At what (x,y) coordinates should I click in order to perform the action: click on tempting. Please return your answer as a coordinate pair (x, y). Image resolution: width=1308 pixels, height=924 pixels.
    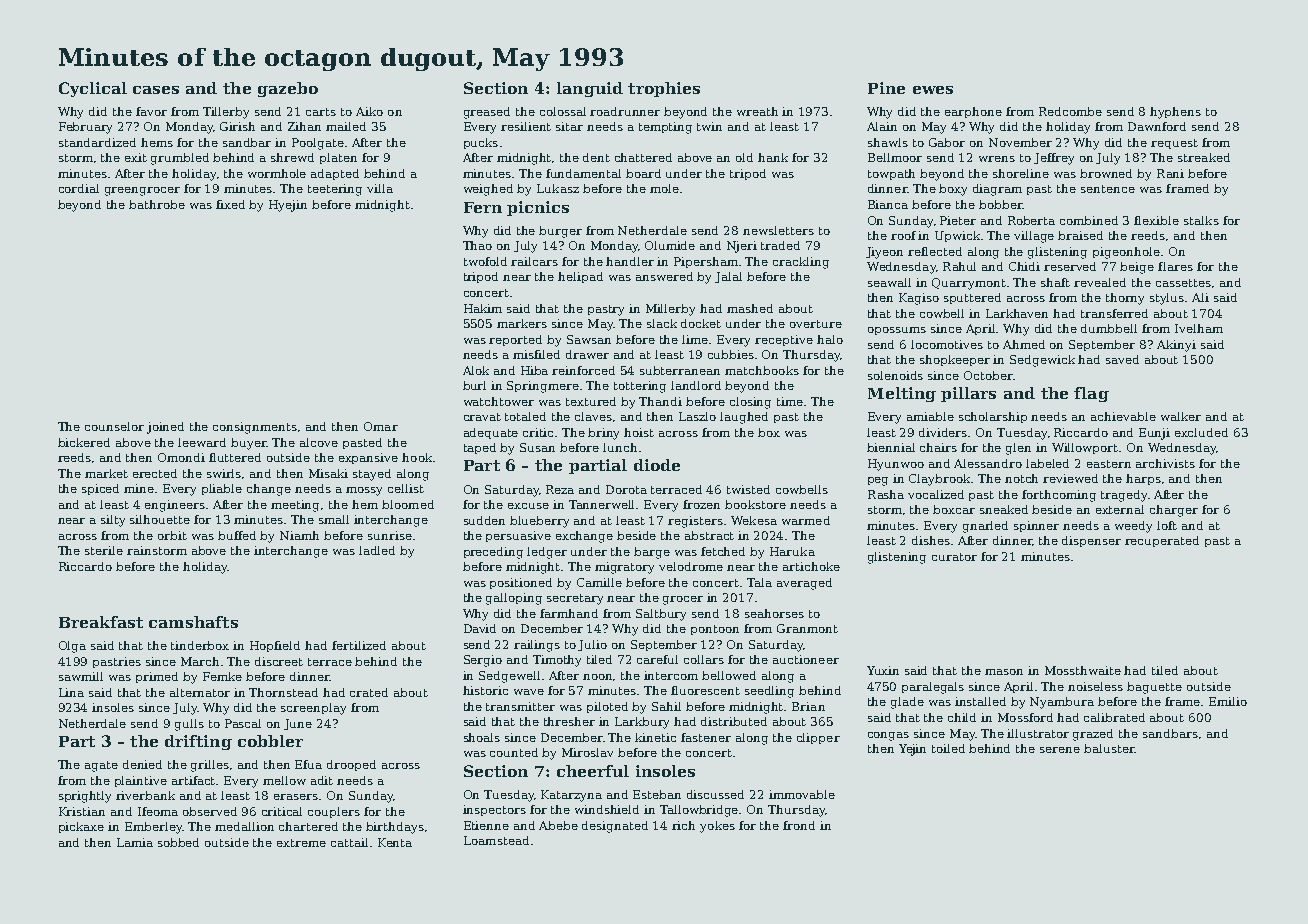
    Looking at the image, I should click on (665, 128).
